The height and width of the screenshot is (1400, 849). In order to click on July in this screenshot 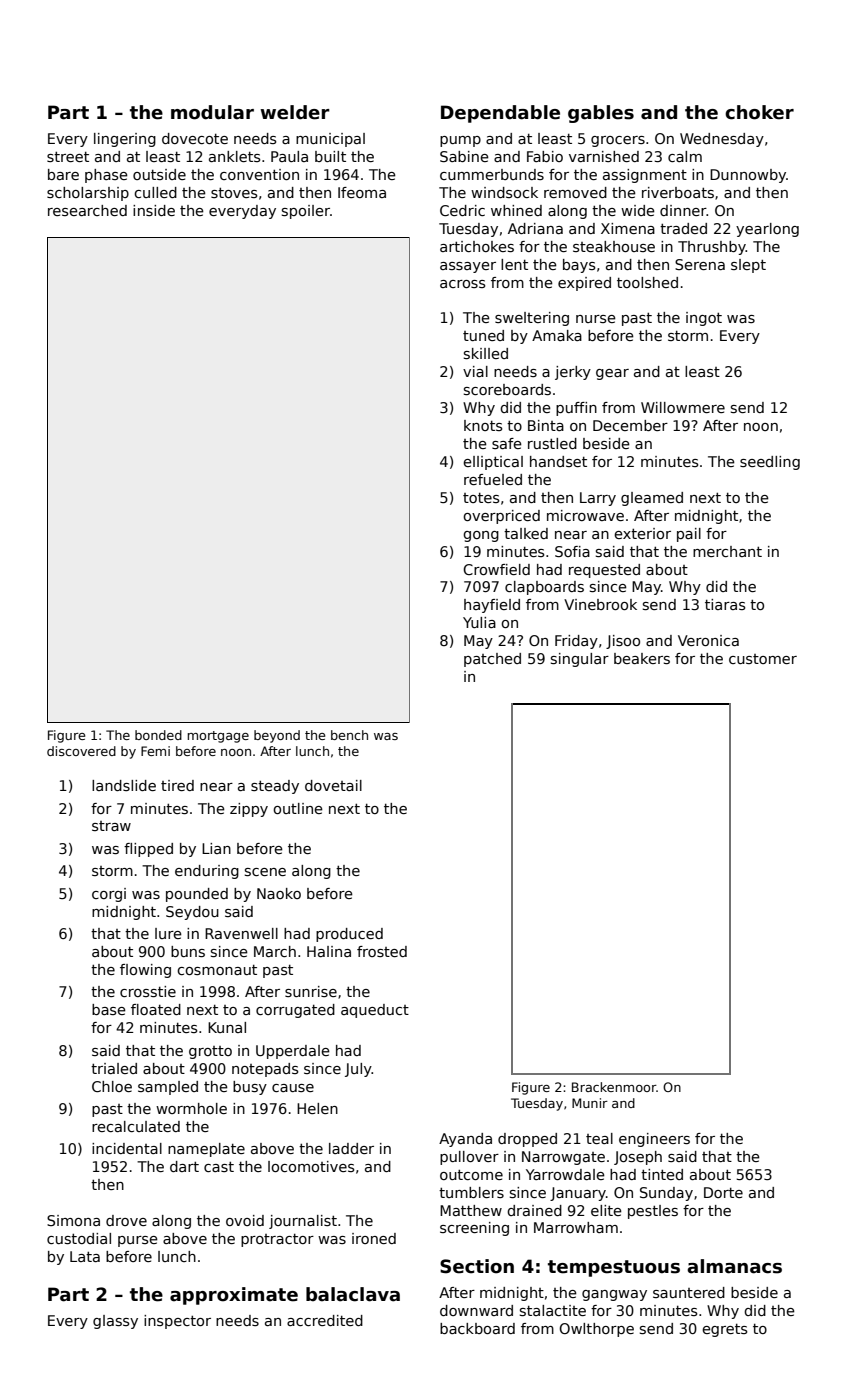, I will do `click(358, 1070)`.
